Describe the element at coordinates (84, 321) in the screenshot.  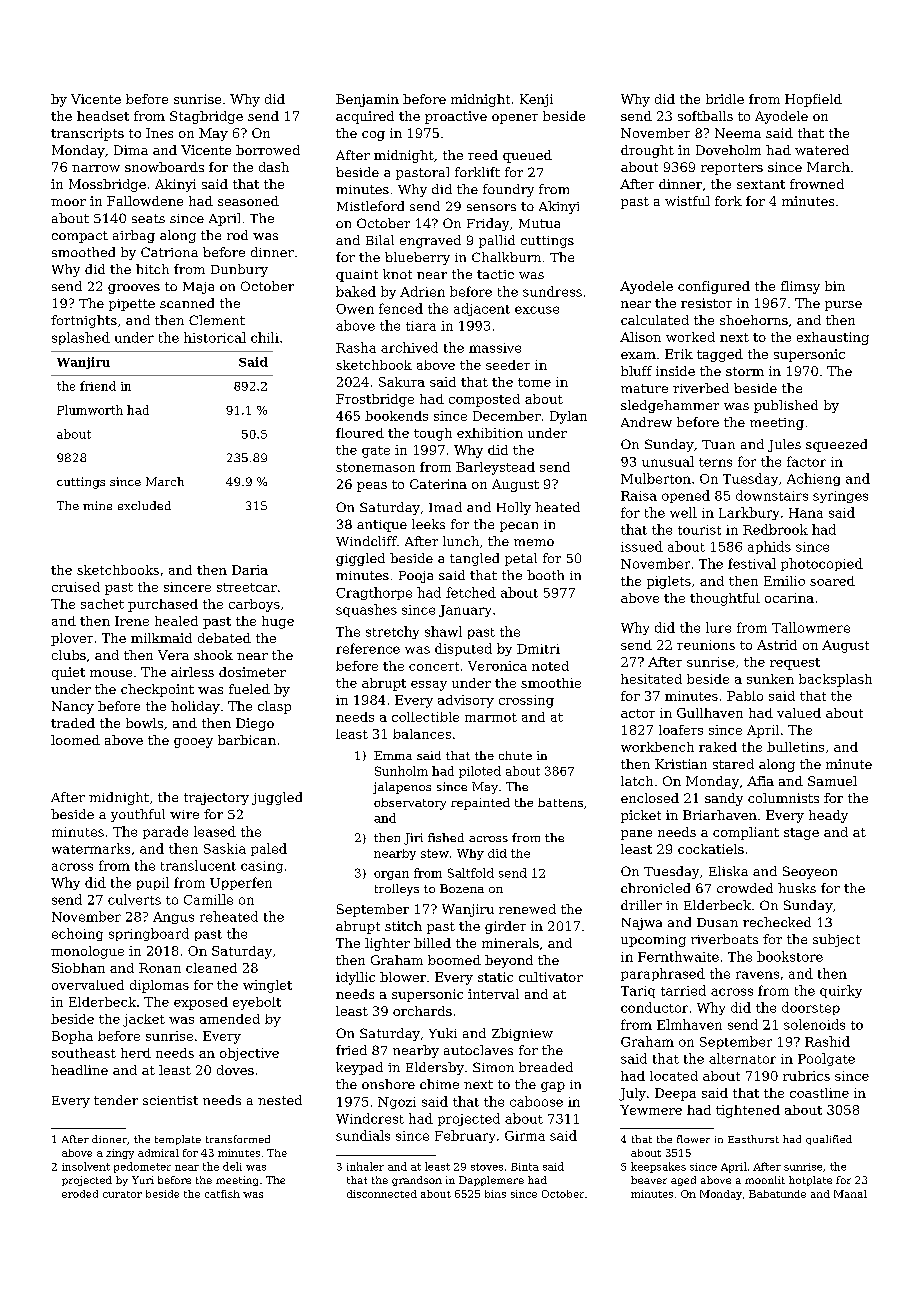
I see `fortnights` at that location.
